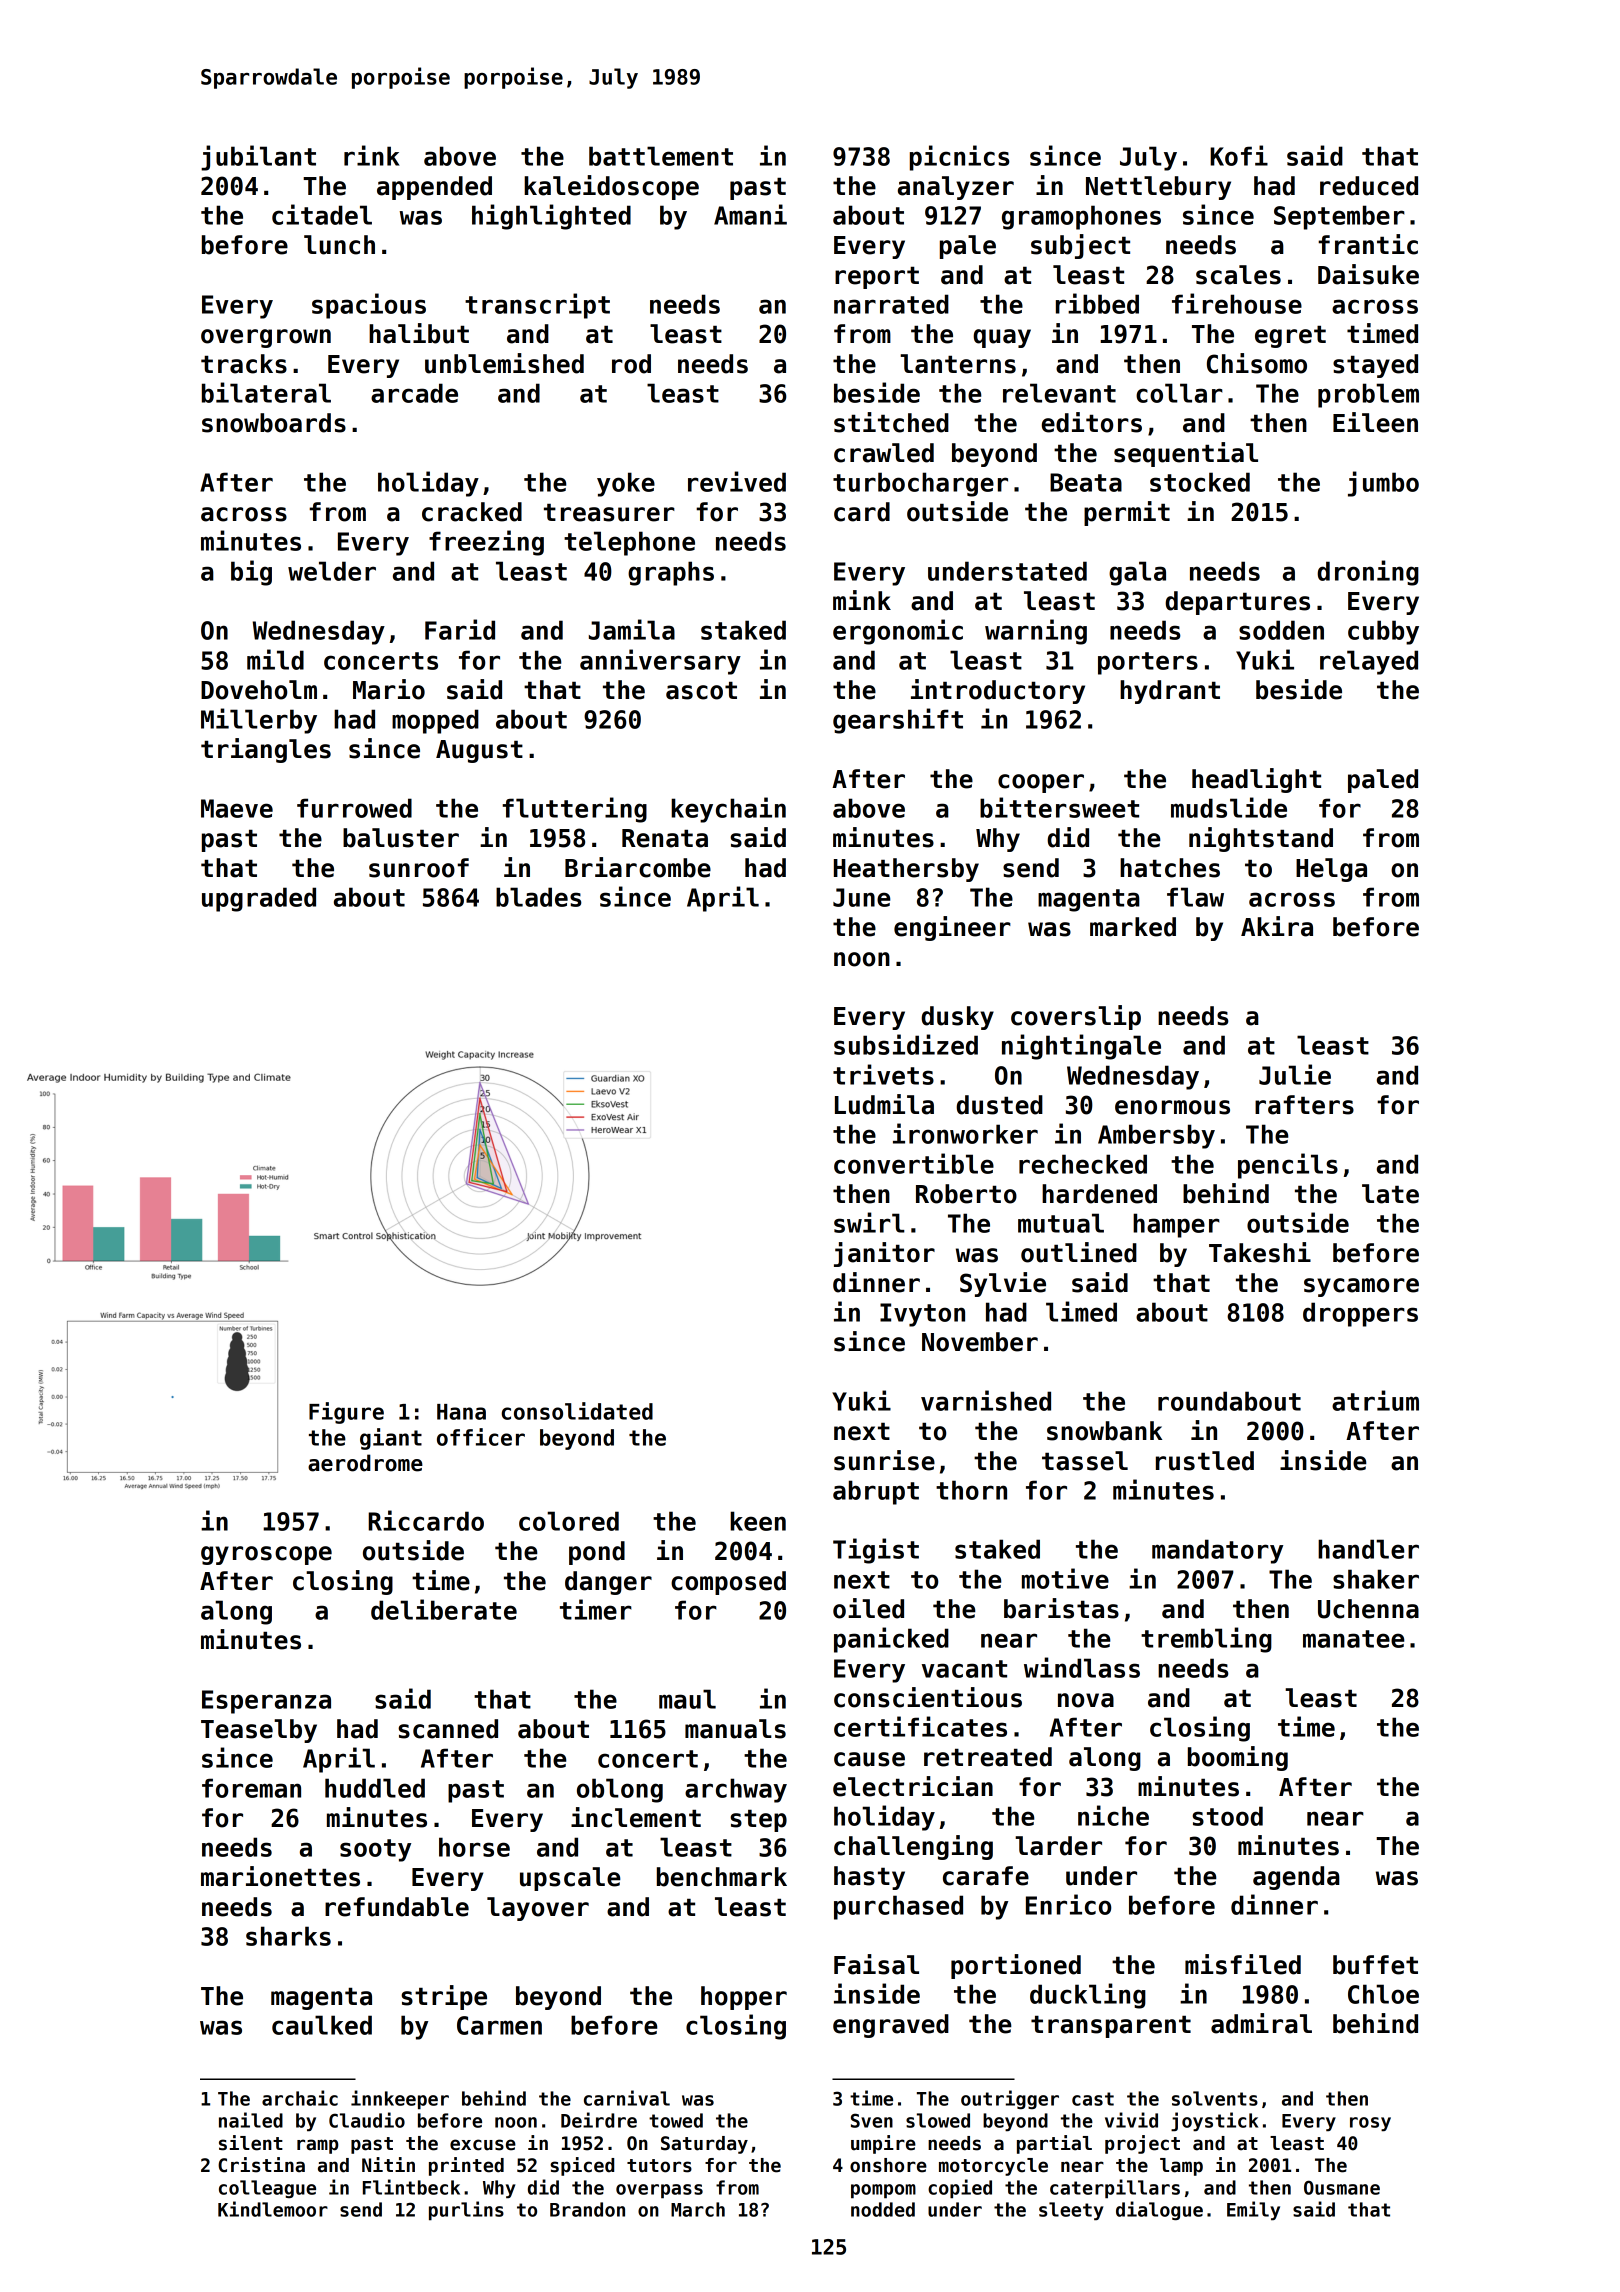 This image has width=1620, height=2292. Describe the element at coordinates (1369, 186) in the image. I see `reduced` at that location.
